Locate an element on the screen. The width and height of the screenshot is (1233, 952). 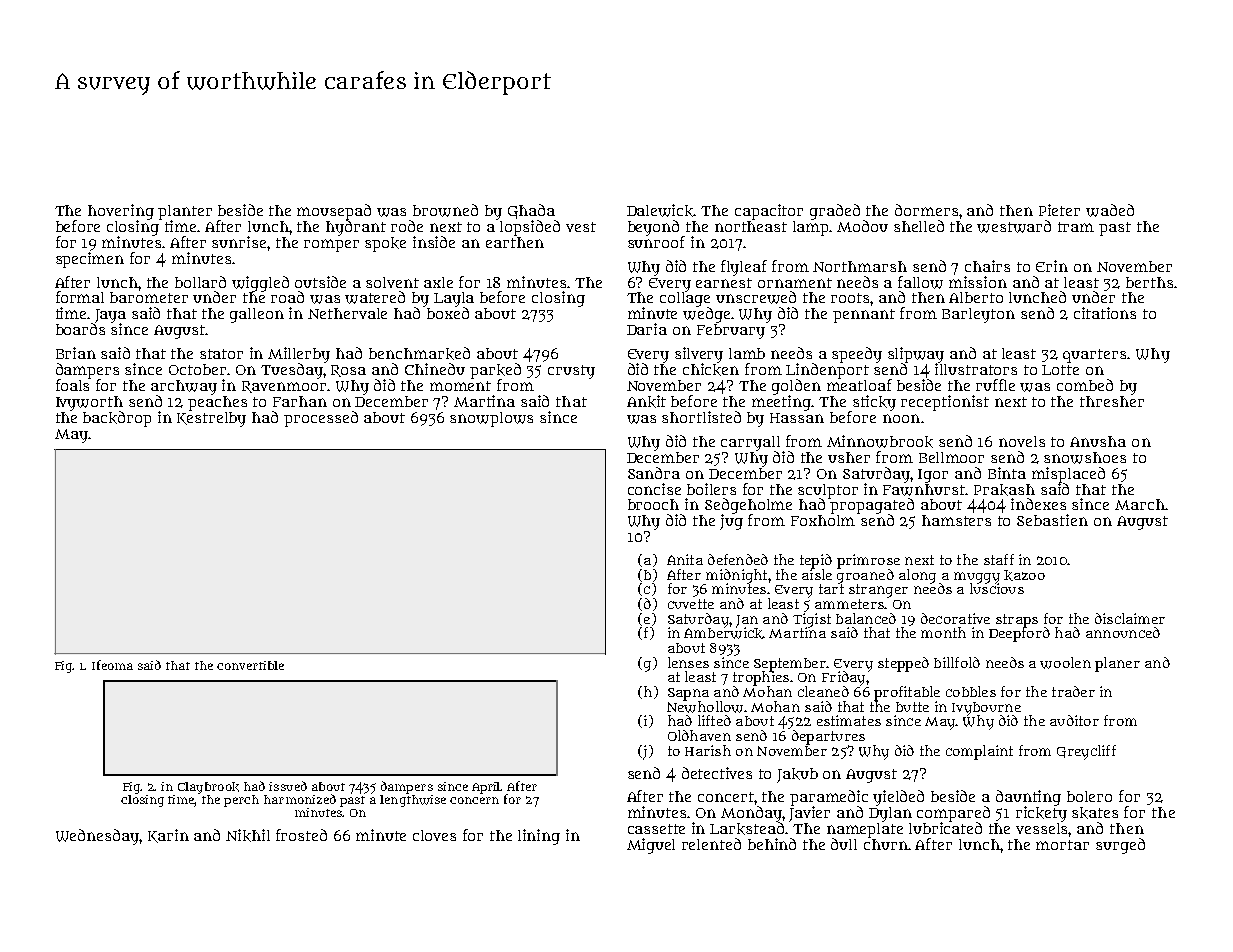
Wednesday is located at coordinates (98, 837).
